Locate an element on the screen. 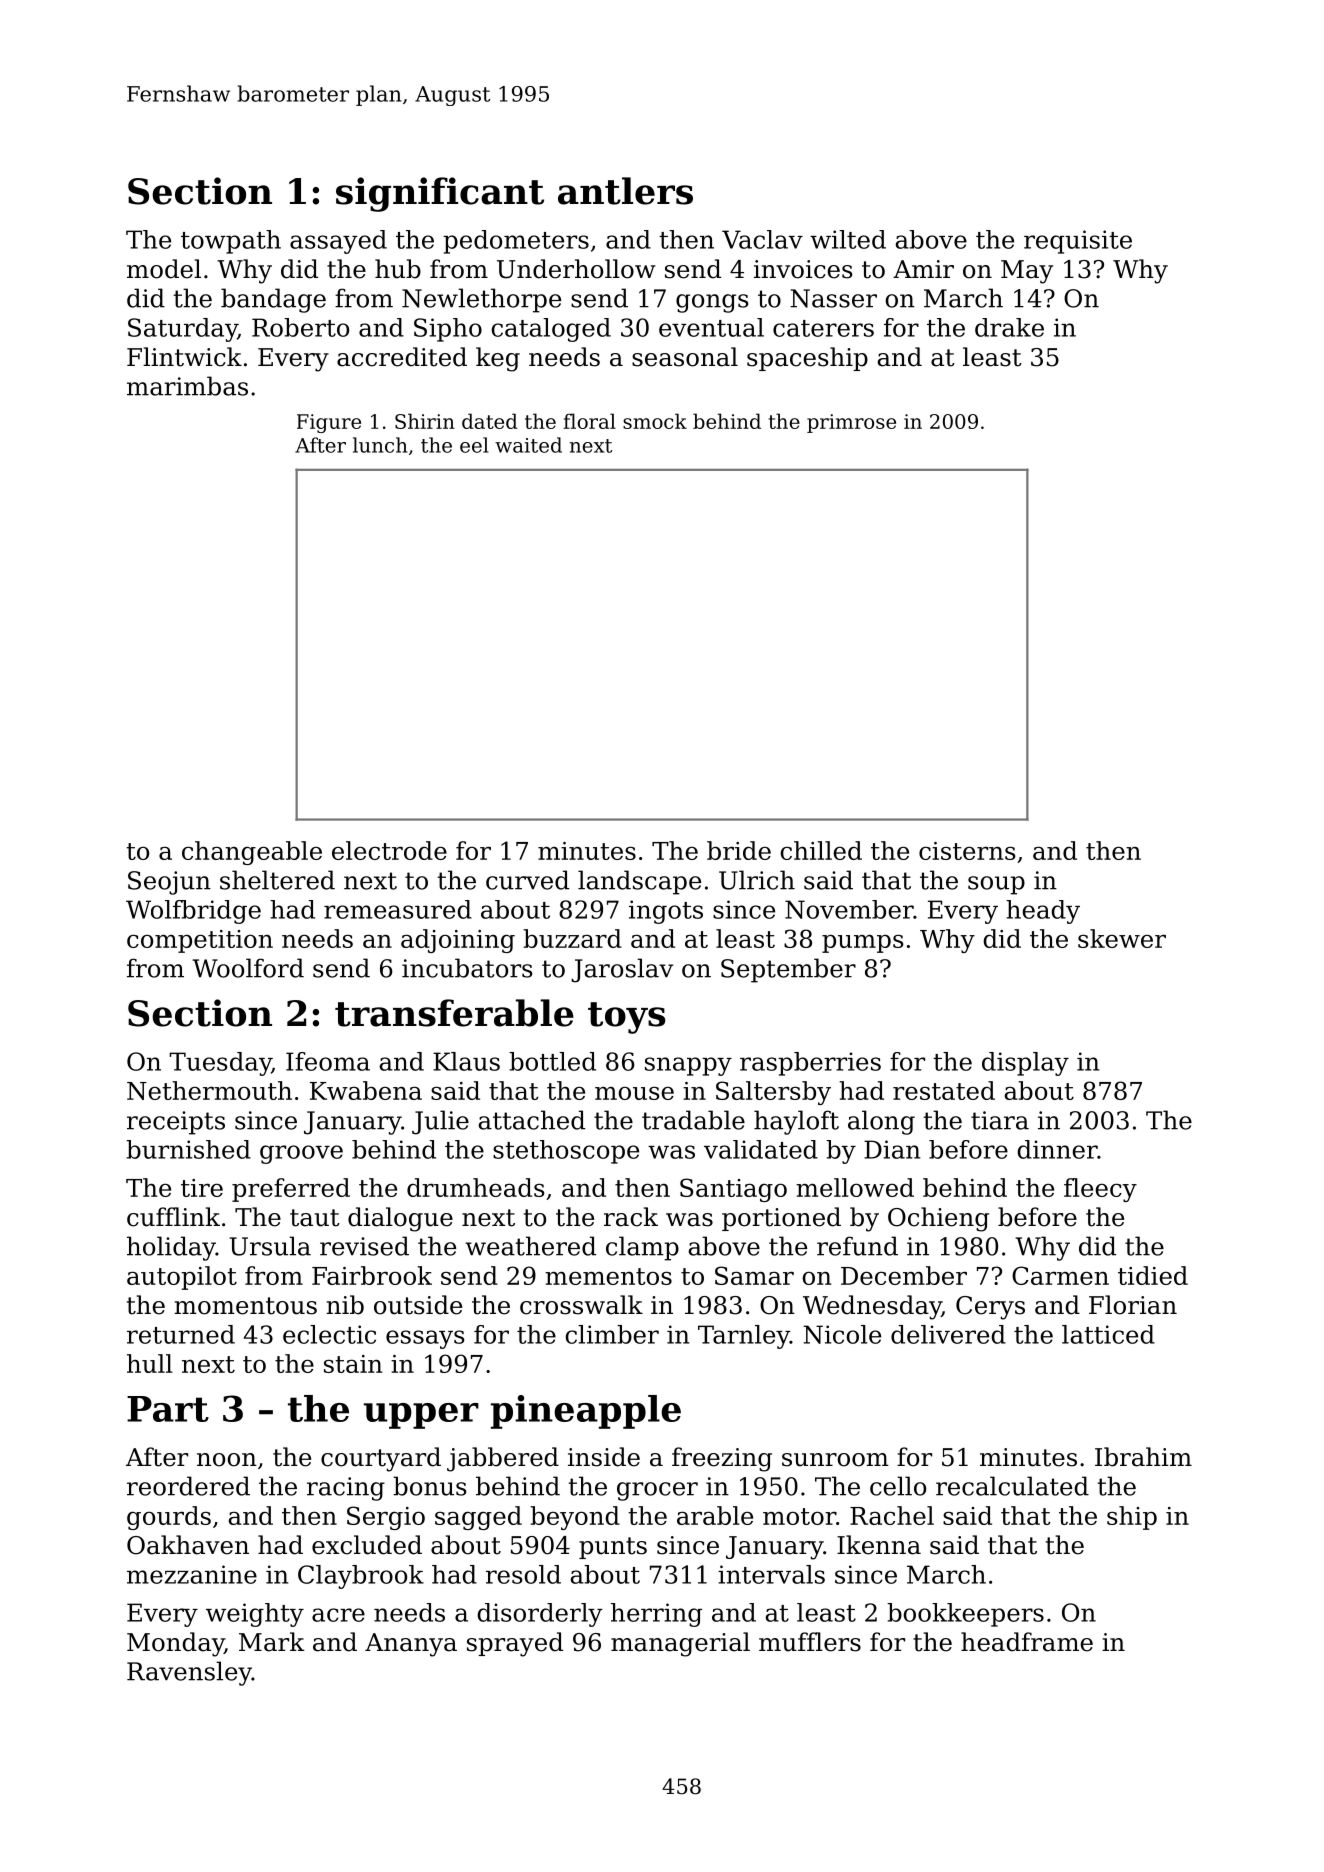 The width and height of the screenshot is (1324, 1872). Nethermouth is located at coordinates (209, 1090).
